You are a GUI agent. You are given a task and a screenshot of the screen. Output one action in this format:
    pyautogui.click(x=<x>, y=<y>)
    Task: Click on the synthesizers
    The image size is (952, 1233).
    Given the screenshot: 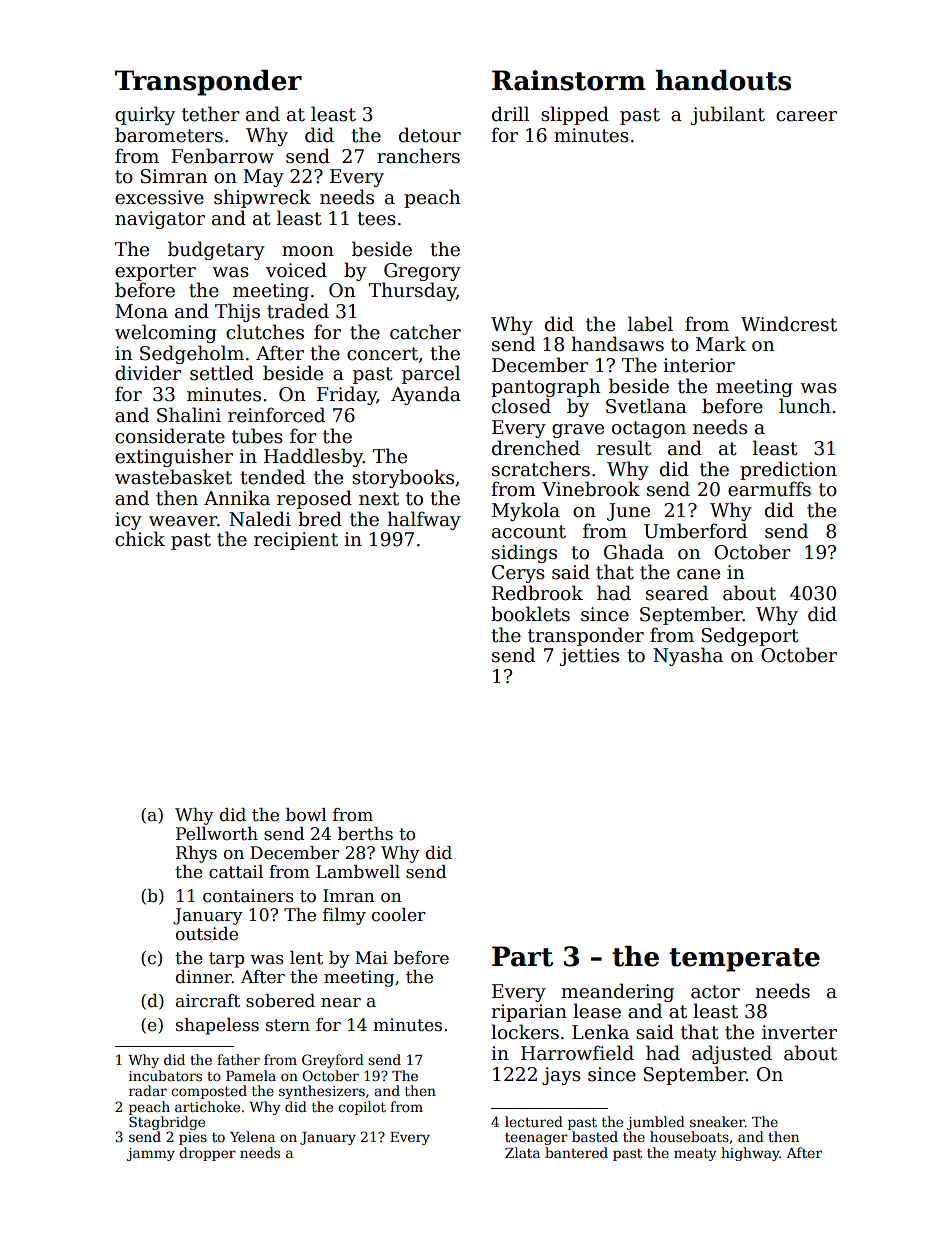 What is the action you would take?
    pyautogui.click(x=322, y=1092)
